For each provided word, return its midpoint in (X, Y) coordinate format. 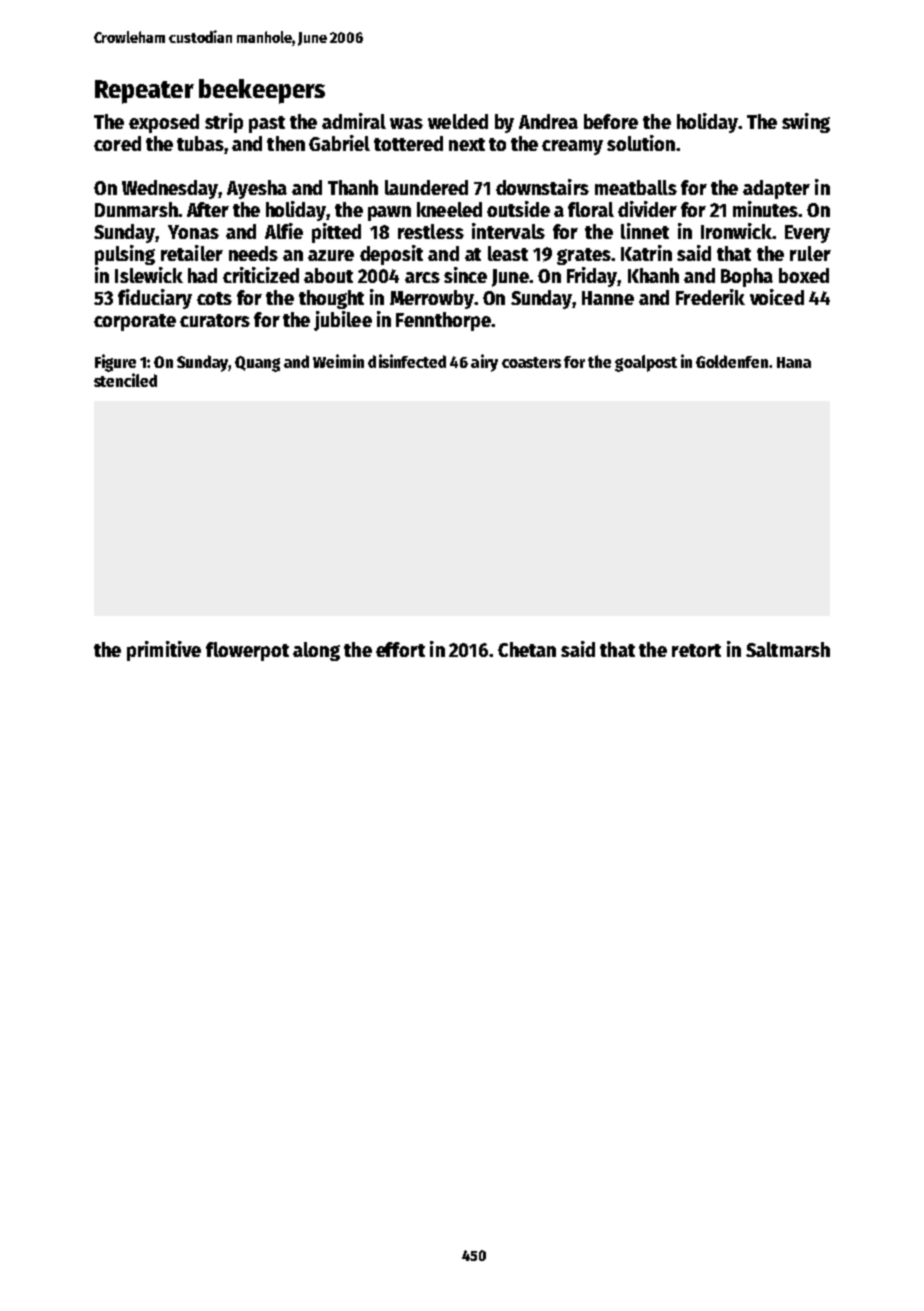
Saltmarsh (788, 649)
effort (400, 649)
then (286, 143)
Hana (794, 362)
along (316, 651)
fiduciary (155, 299)
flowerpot (247, 651)
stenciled (125, 380)
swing (806, 123)
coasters (531, 362)
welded (458, 121)
